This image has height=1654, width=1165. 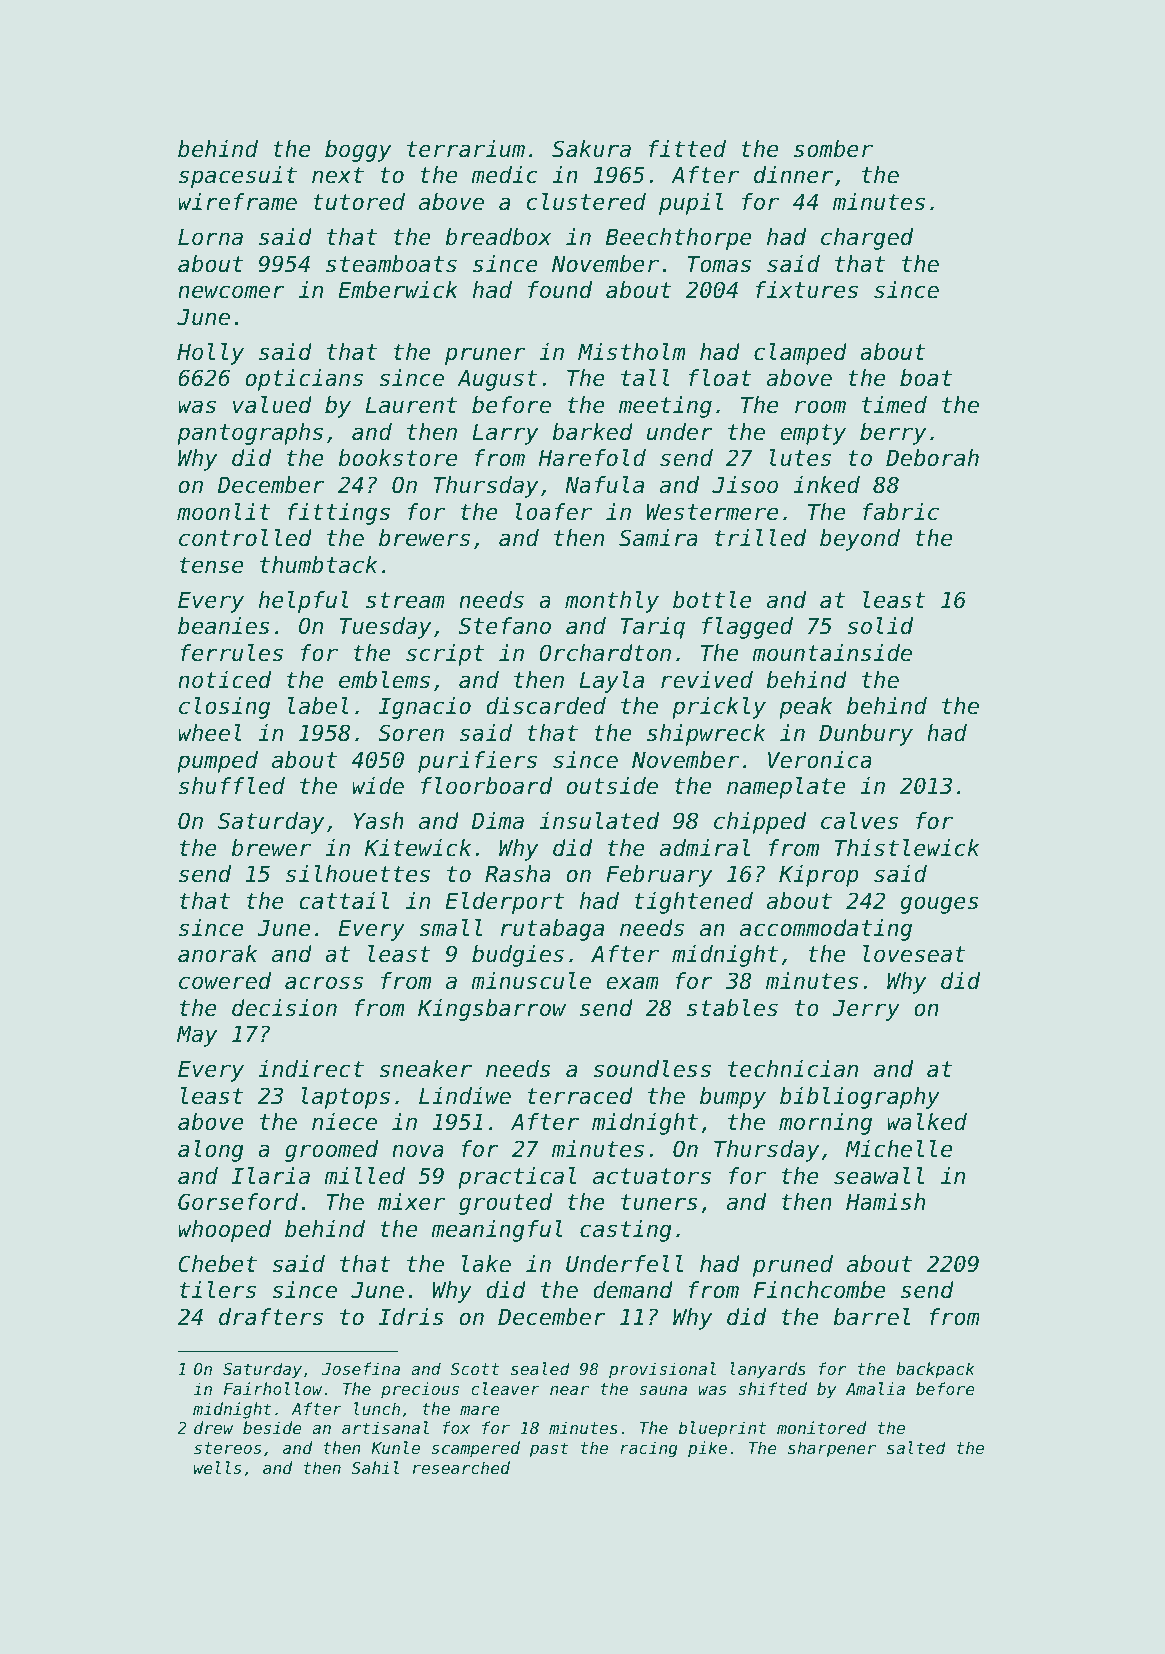 What do you see at coordinates (225, 981) in the image?
I see `cowered` at bounding box center [225, 981].
